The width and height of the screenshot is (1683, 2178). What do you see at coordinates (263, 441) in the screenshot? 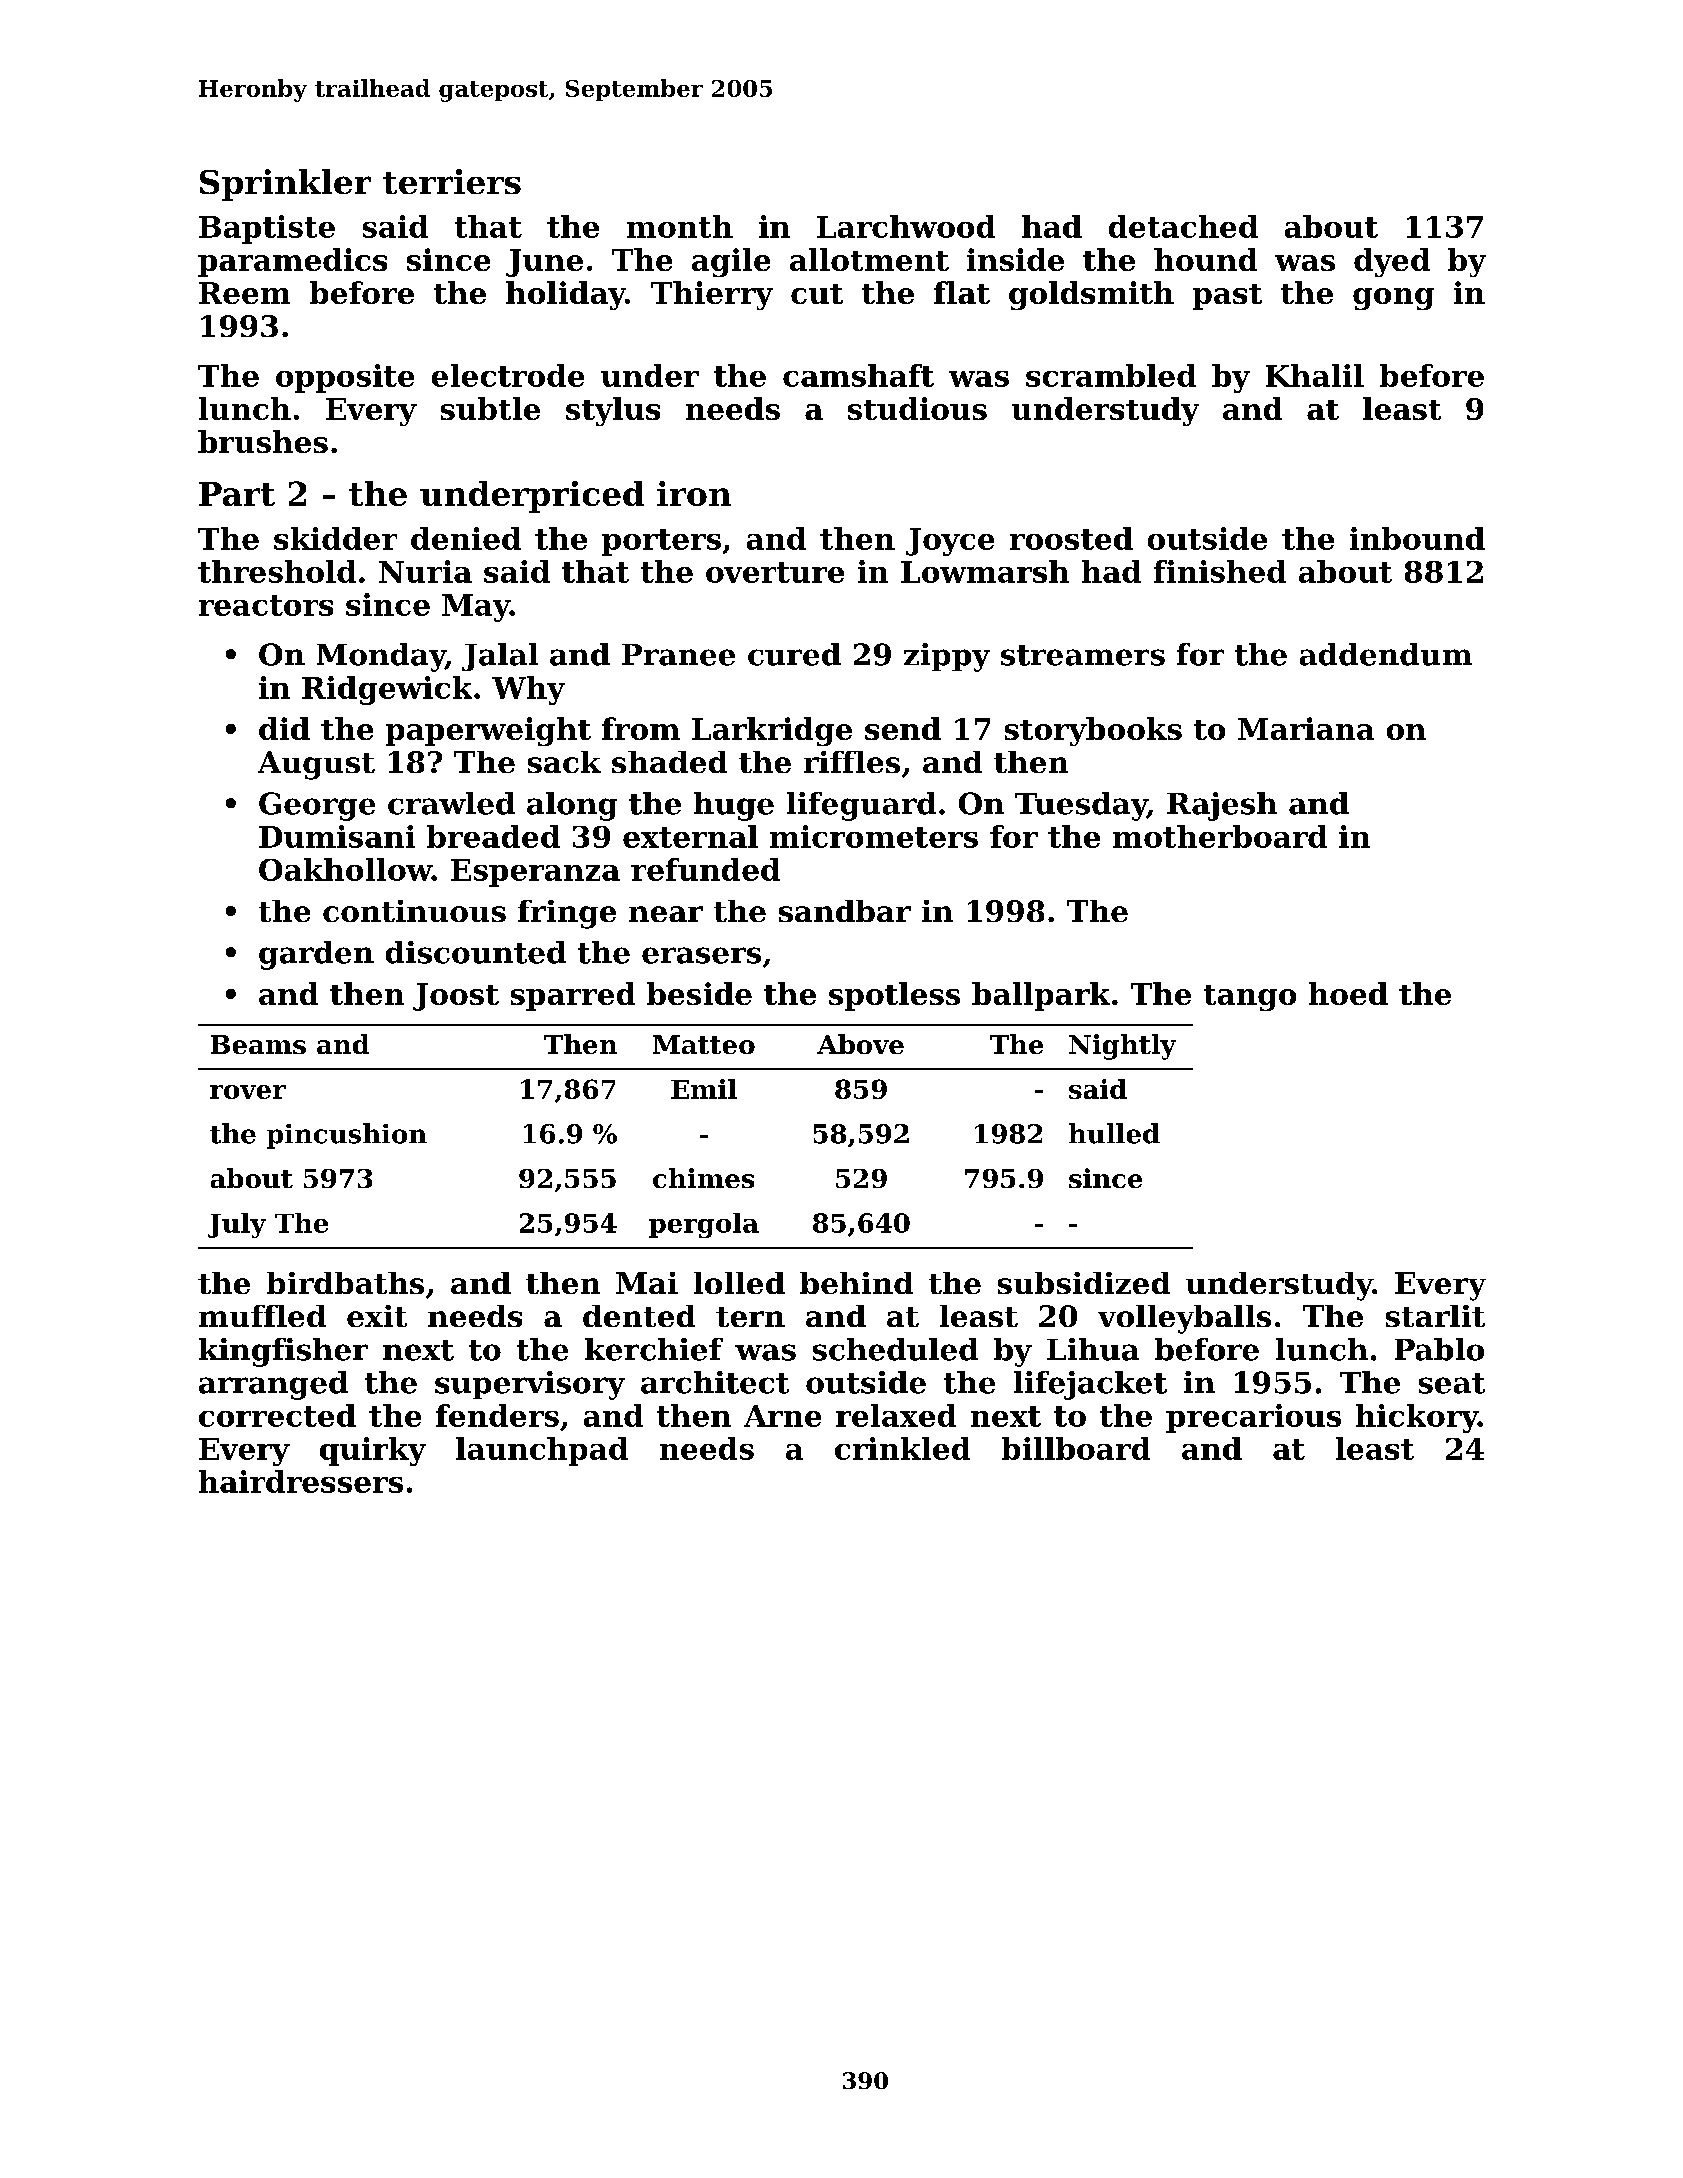
I see `brushes` at bounding box center [263, 441].
